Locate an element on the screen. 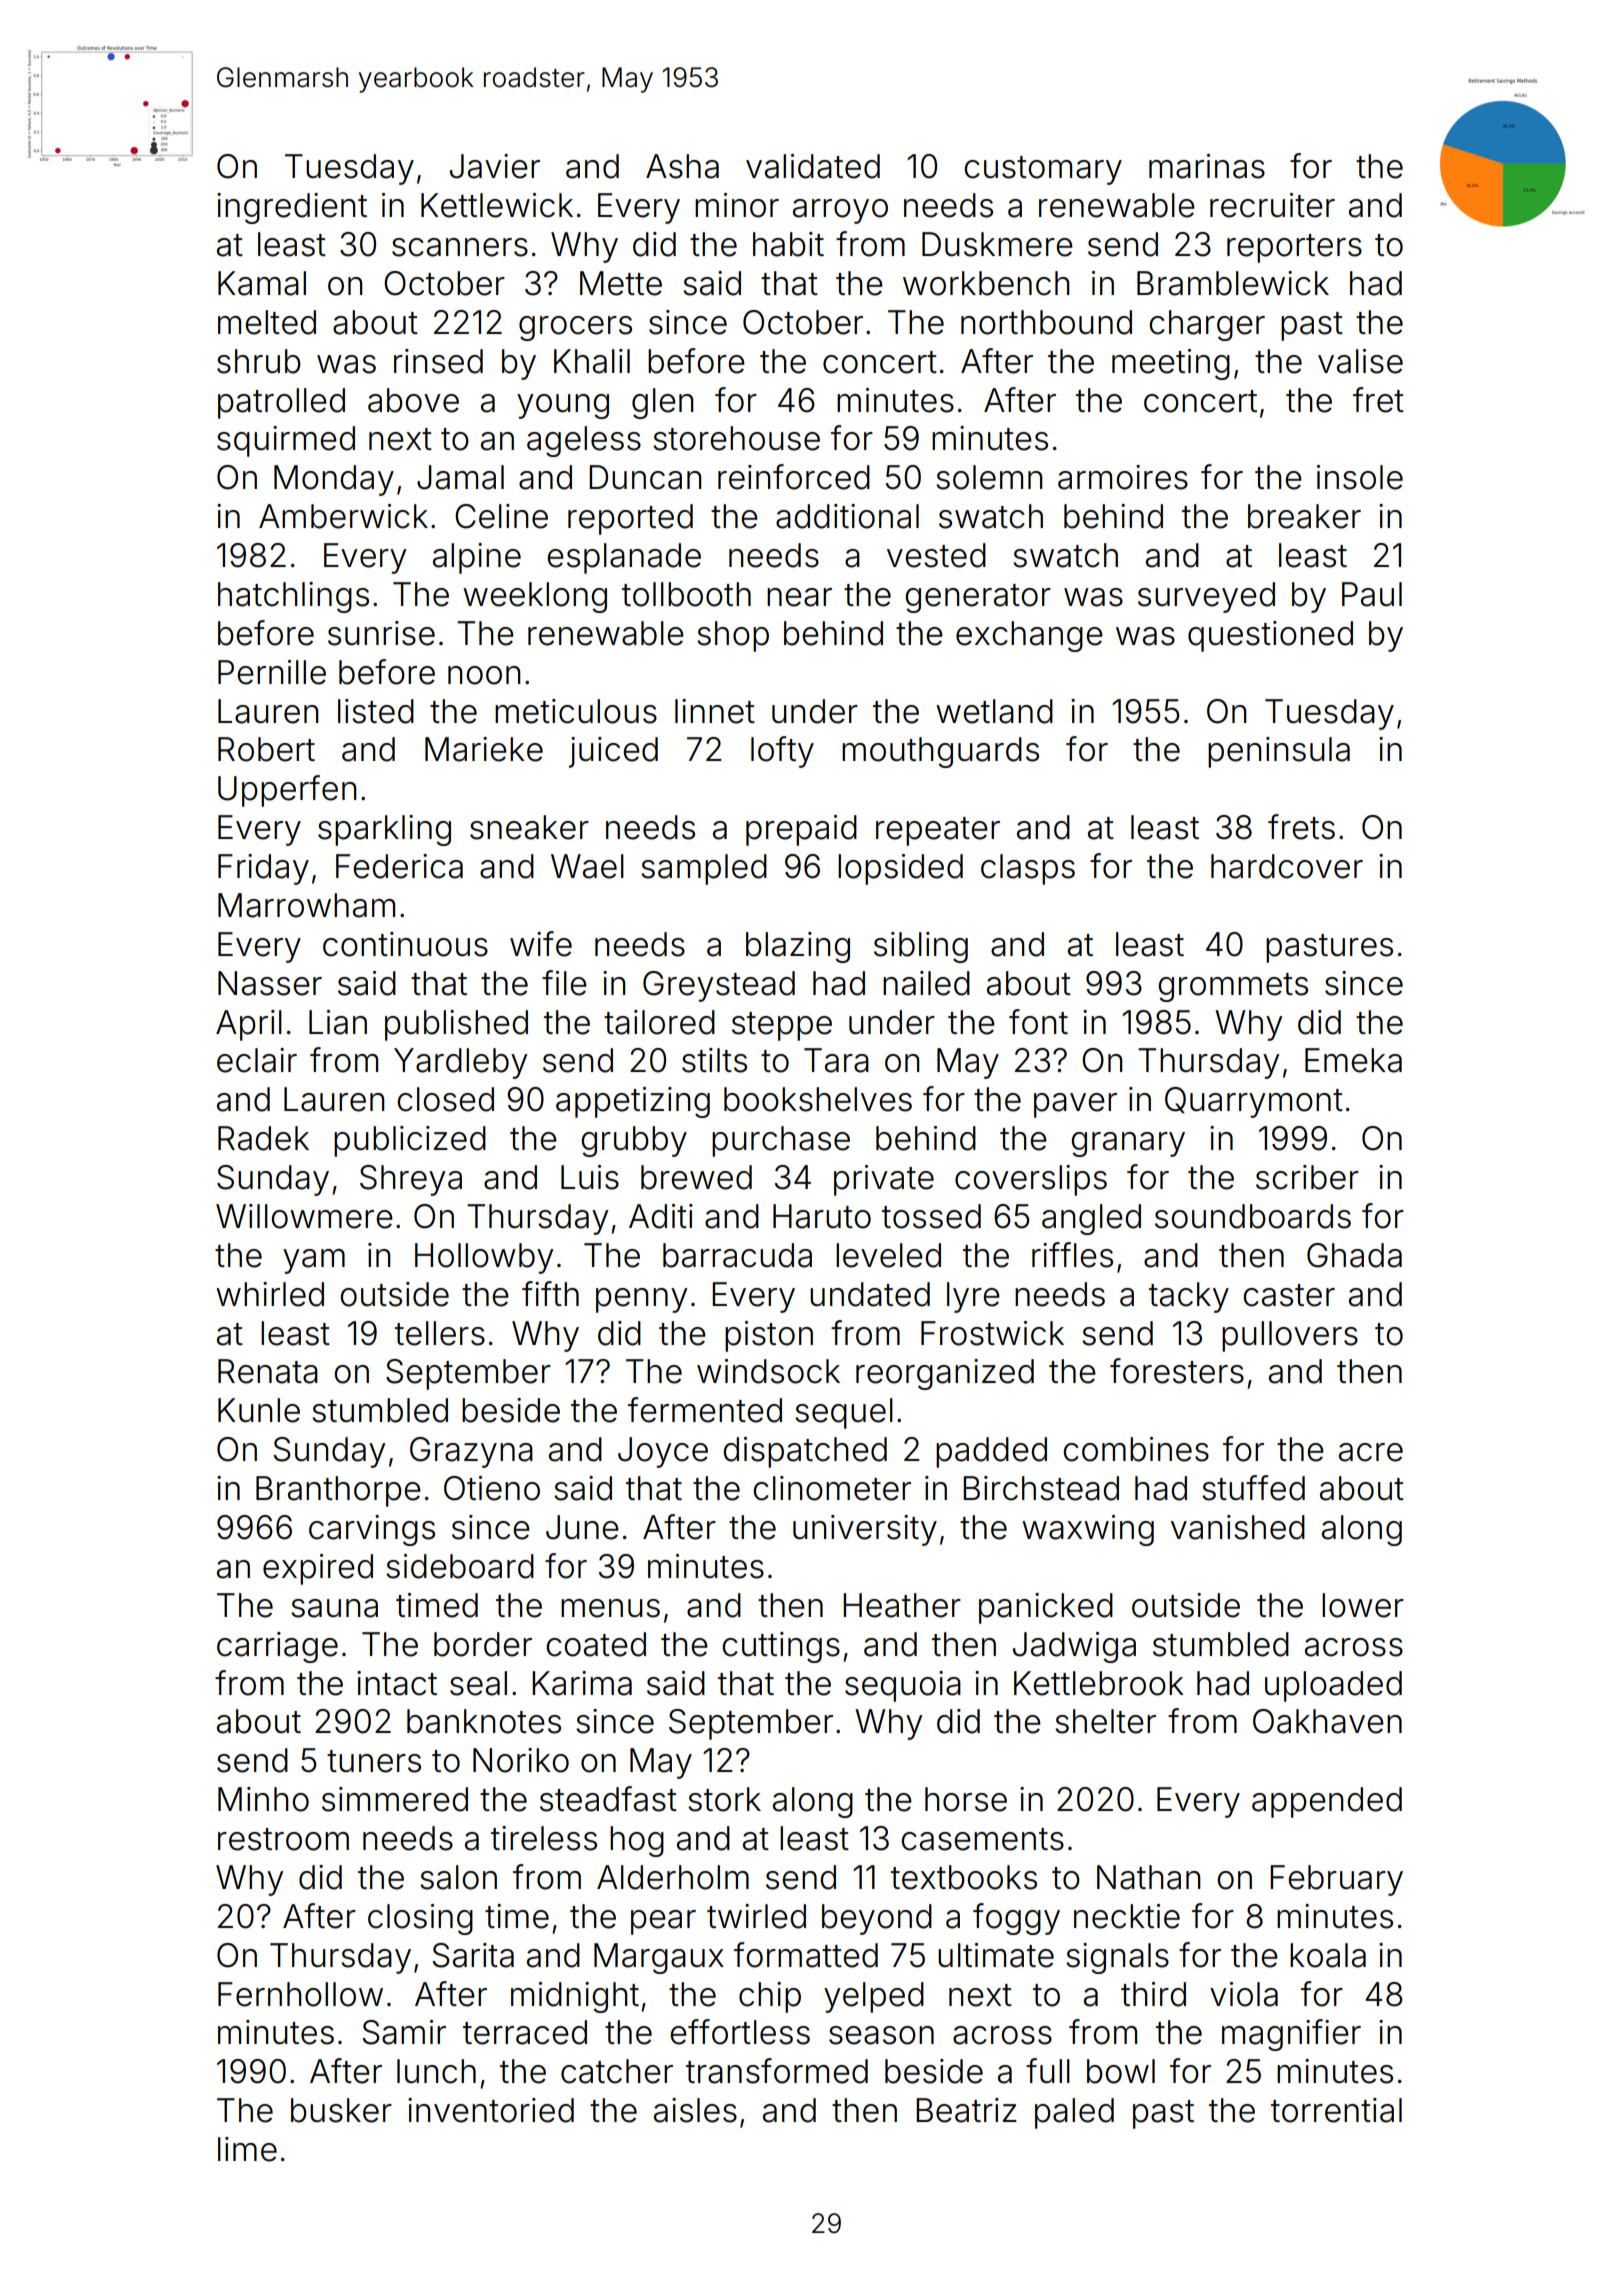  sequoia is located at coordinates (903, 1686).
